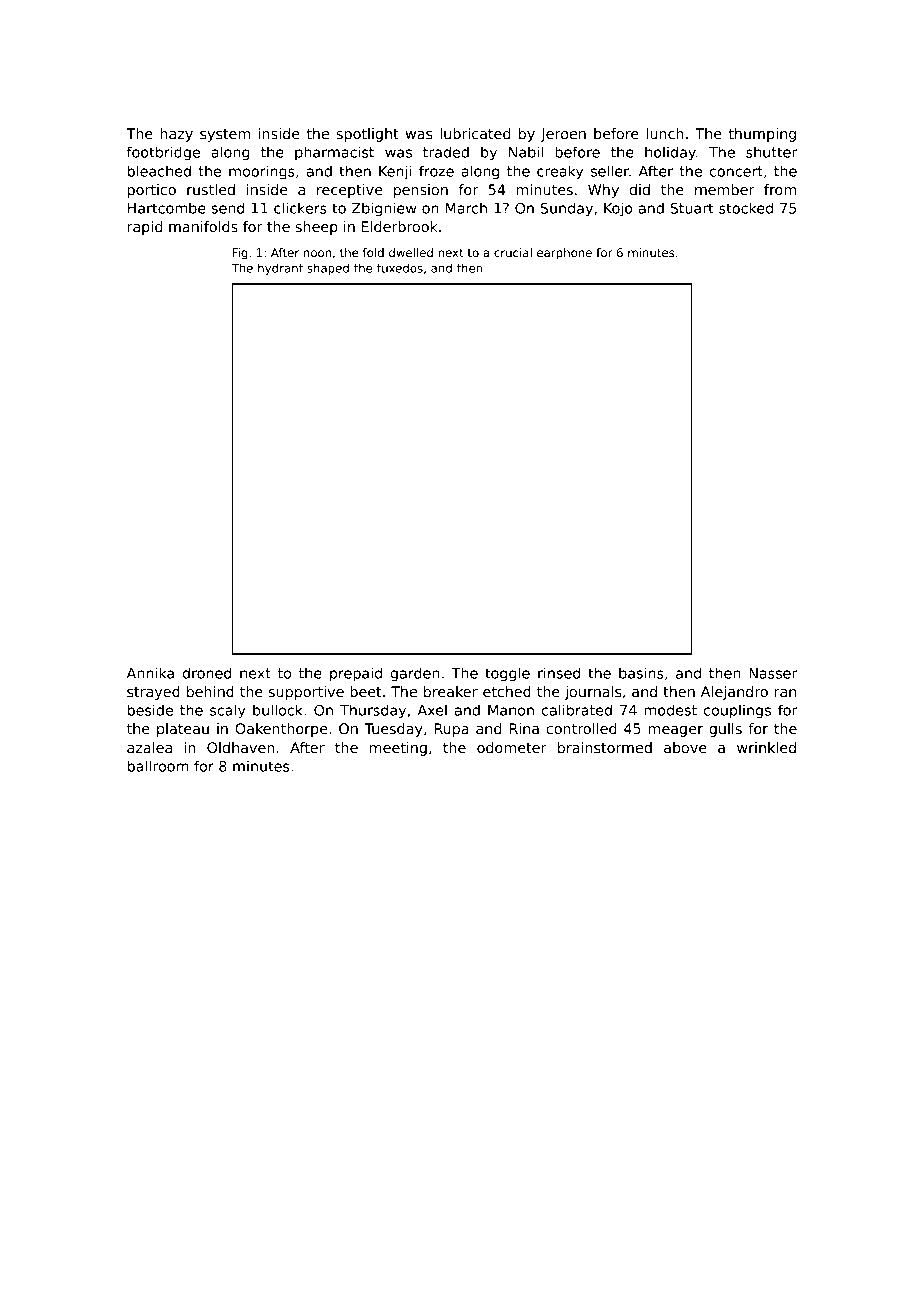 This image has width=924, height=1314. What do you see at coordinates (210, 691) in the image?
I see `behind` at bounding box center [210, 691].
